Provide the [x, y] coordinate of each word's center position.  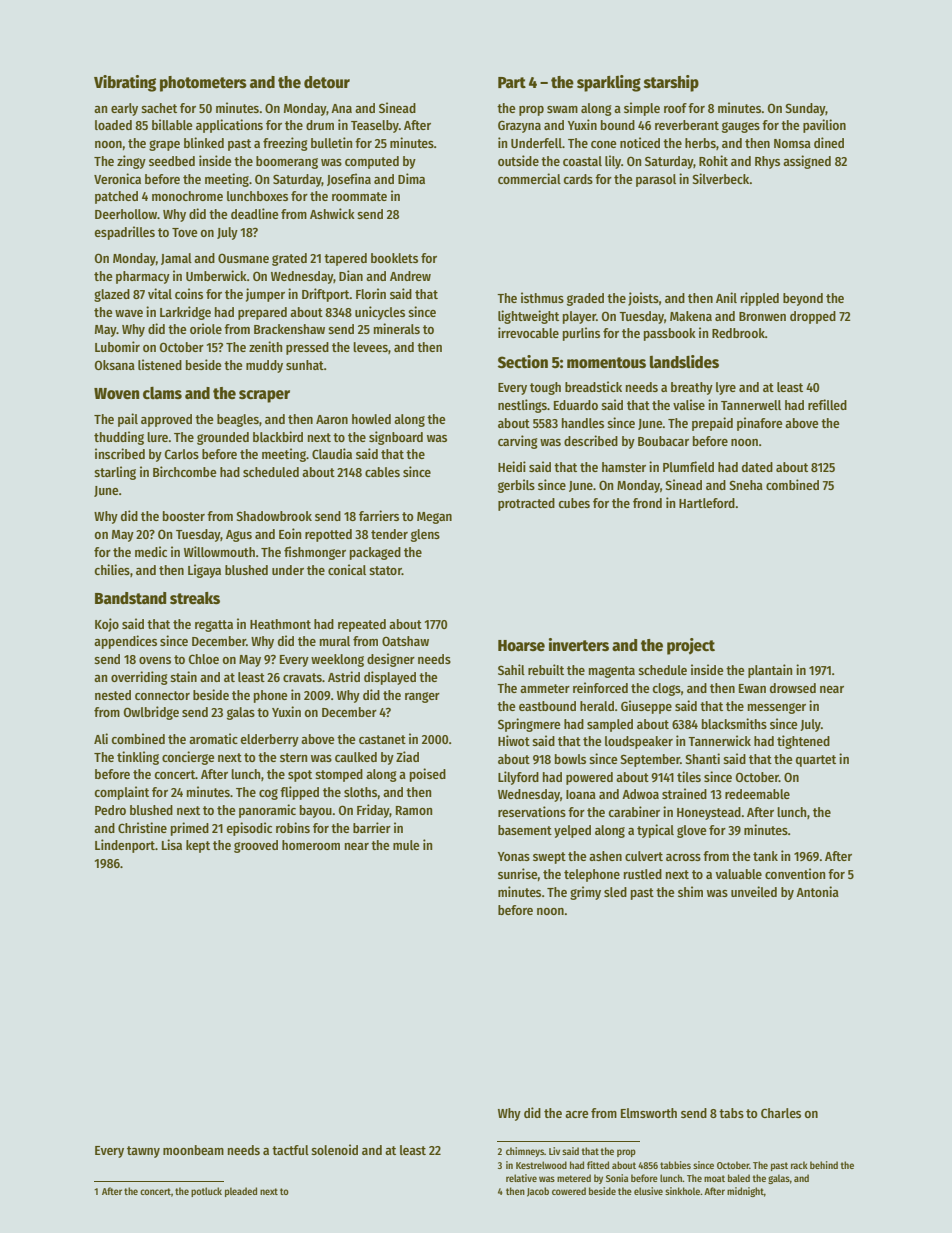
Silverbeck [721, 178]
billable [172, 124]
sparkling [609, 83]
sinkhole [682, 1191]
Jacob [538, 1192]
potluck [206, 1192]
